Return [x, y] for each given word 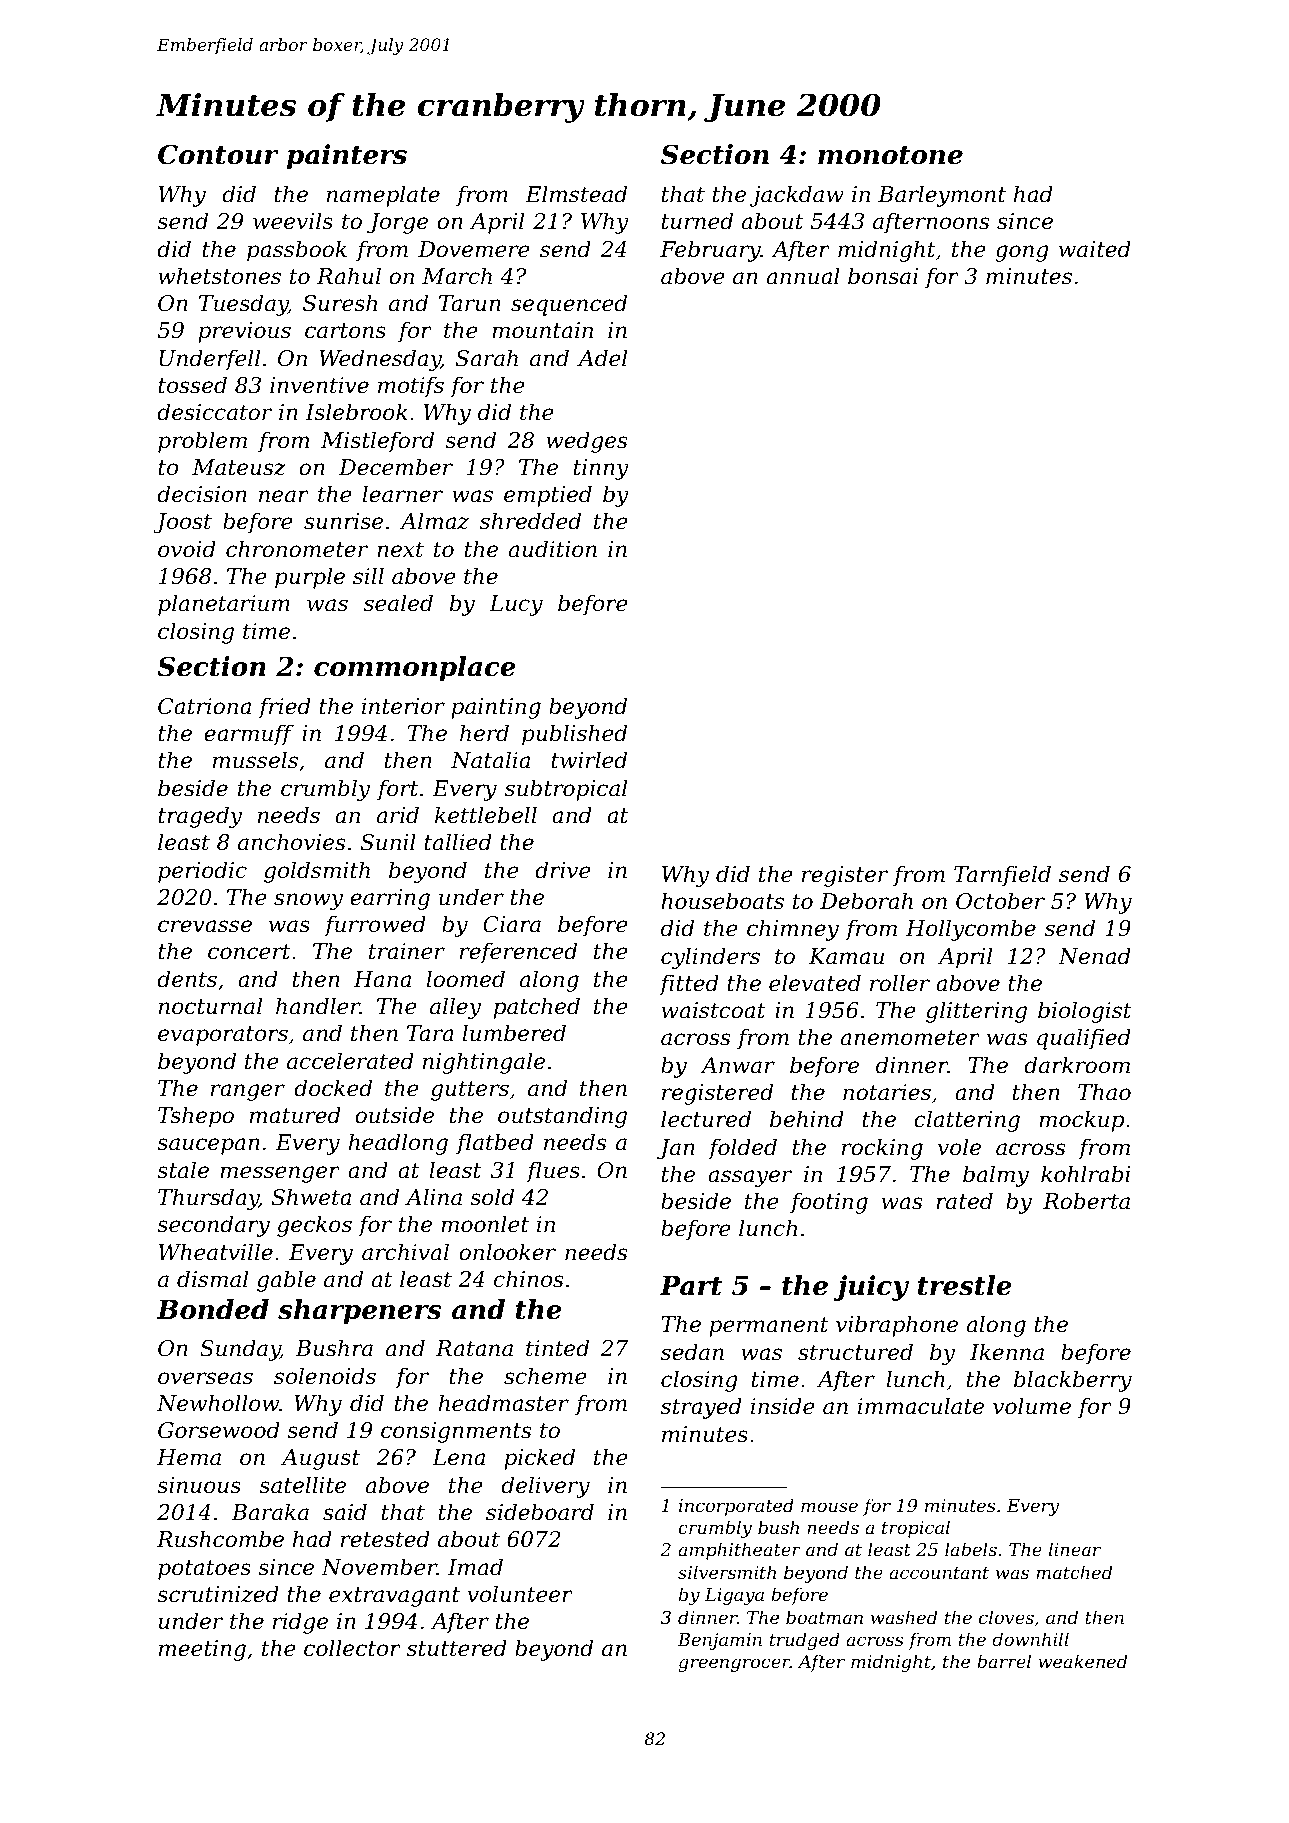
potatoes [204, 1570]
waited [1095, 249]
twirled [589, 760]
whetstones [219, 276]
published [574, 735]
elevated [815, 983]
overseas [205, 1378]
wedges [586, 442]
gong [1022, 253]
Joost [182, 523]
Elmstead [576, 194]
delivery [545, 1487]
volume [1032, 1406]
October [1000, 901]
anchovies [291, 842]
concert [249, 952]
